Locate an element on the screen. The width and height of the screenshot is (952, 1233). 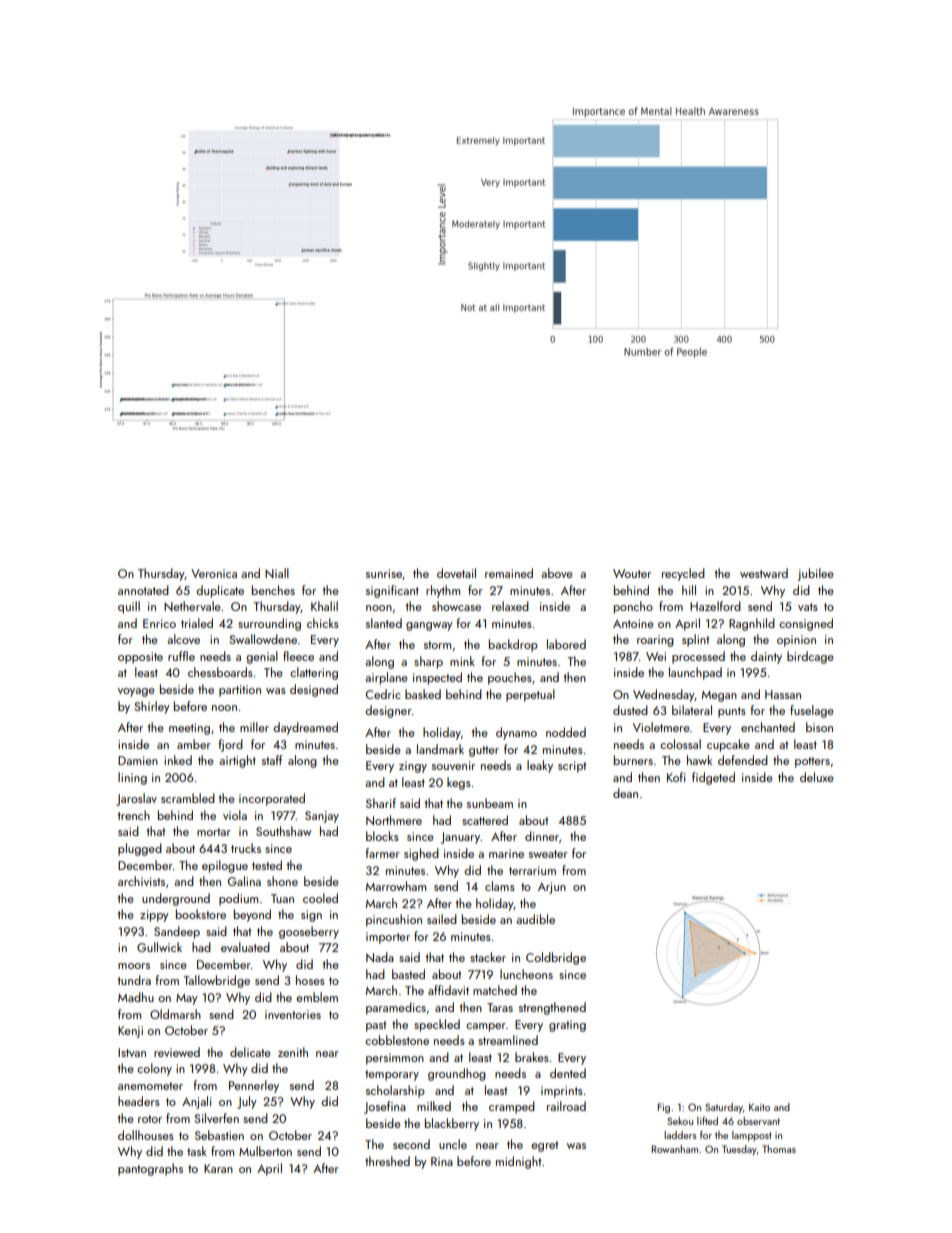
Veronica is located at coordinates (214, 573).
